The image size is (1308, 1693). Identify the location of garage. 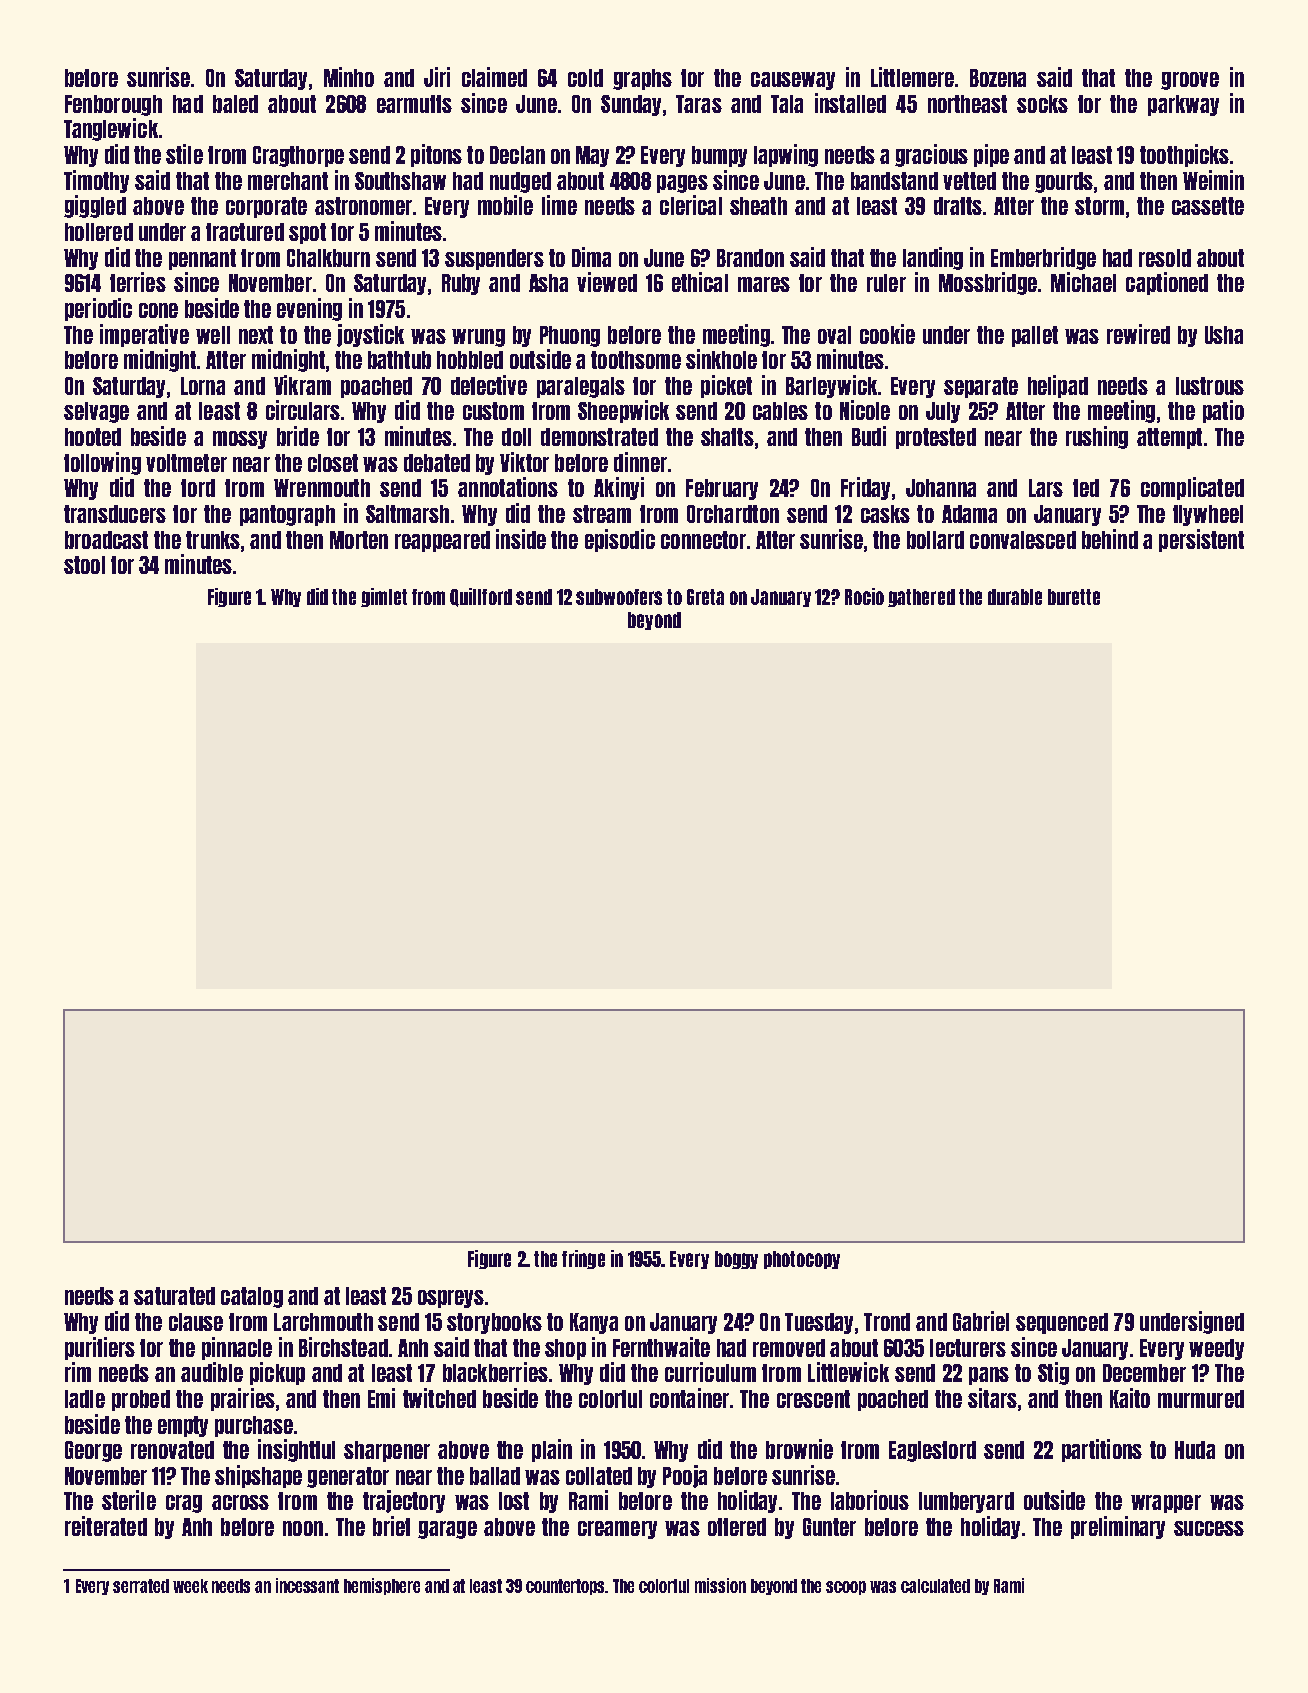
(447, 1530).
